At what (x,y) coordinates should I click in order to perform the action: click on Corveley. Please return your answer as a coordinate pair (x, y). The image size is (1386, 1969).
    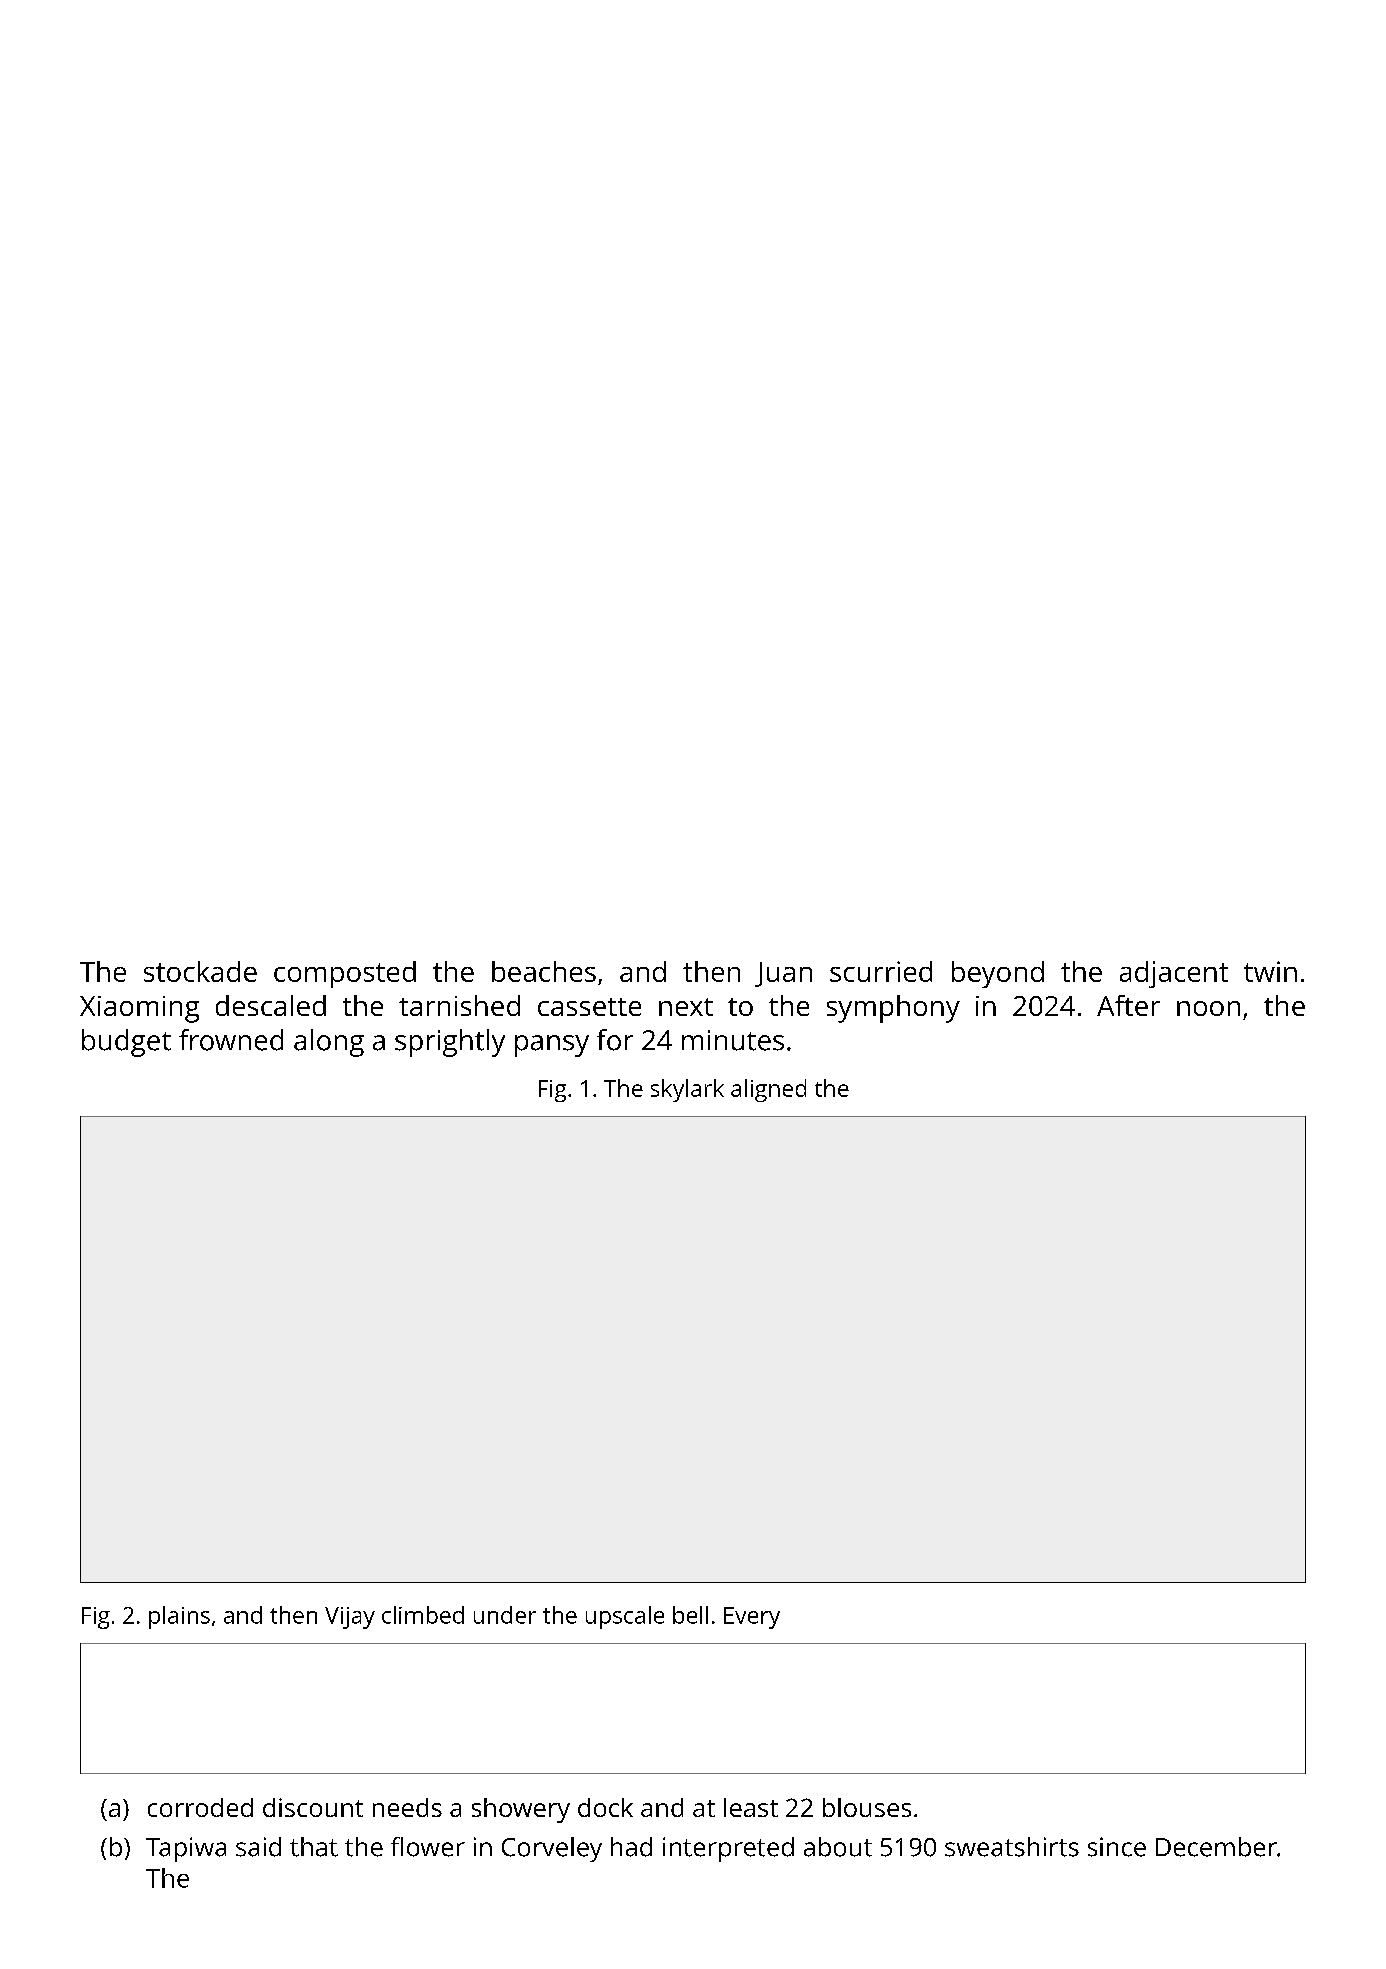
    Looking at the image, I should click on (552, 1849).
